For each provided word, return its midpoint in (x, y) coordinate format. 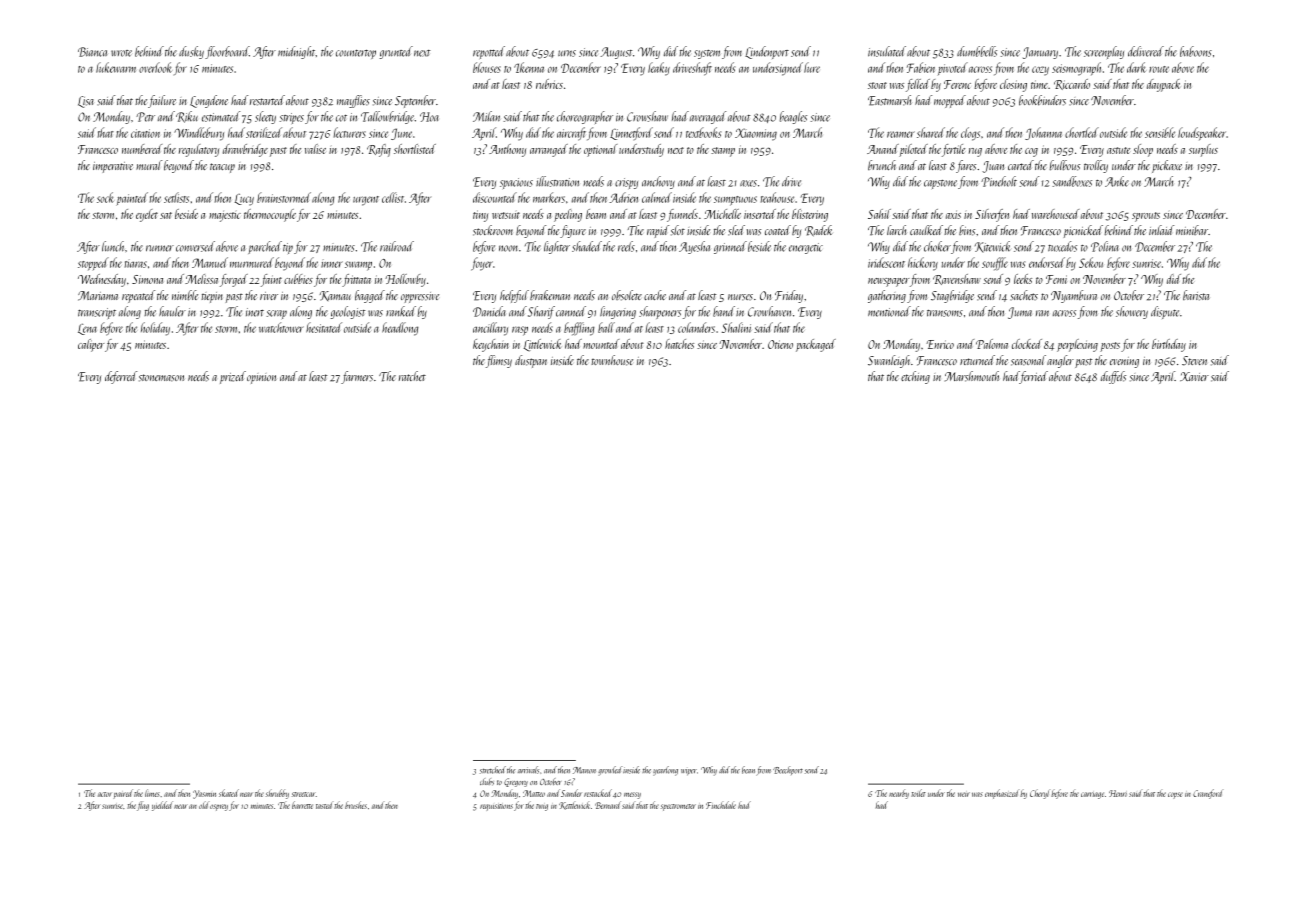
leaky (659, 69)
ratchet (412, 376)
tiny (480, 216)
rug (975, 152)
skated (229, 793)
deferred (121, 377)
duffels (1113, 377)
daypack (1163, 85)
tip (288, 248)
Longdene (209, 101)
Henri (1118, 793)
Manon (584, 770)
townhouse (612, 360)
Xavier (1194, 376)
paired (123, 794)
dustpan (531, 361)
